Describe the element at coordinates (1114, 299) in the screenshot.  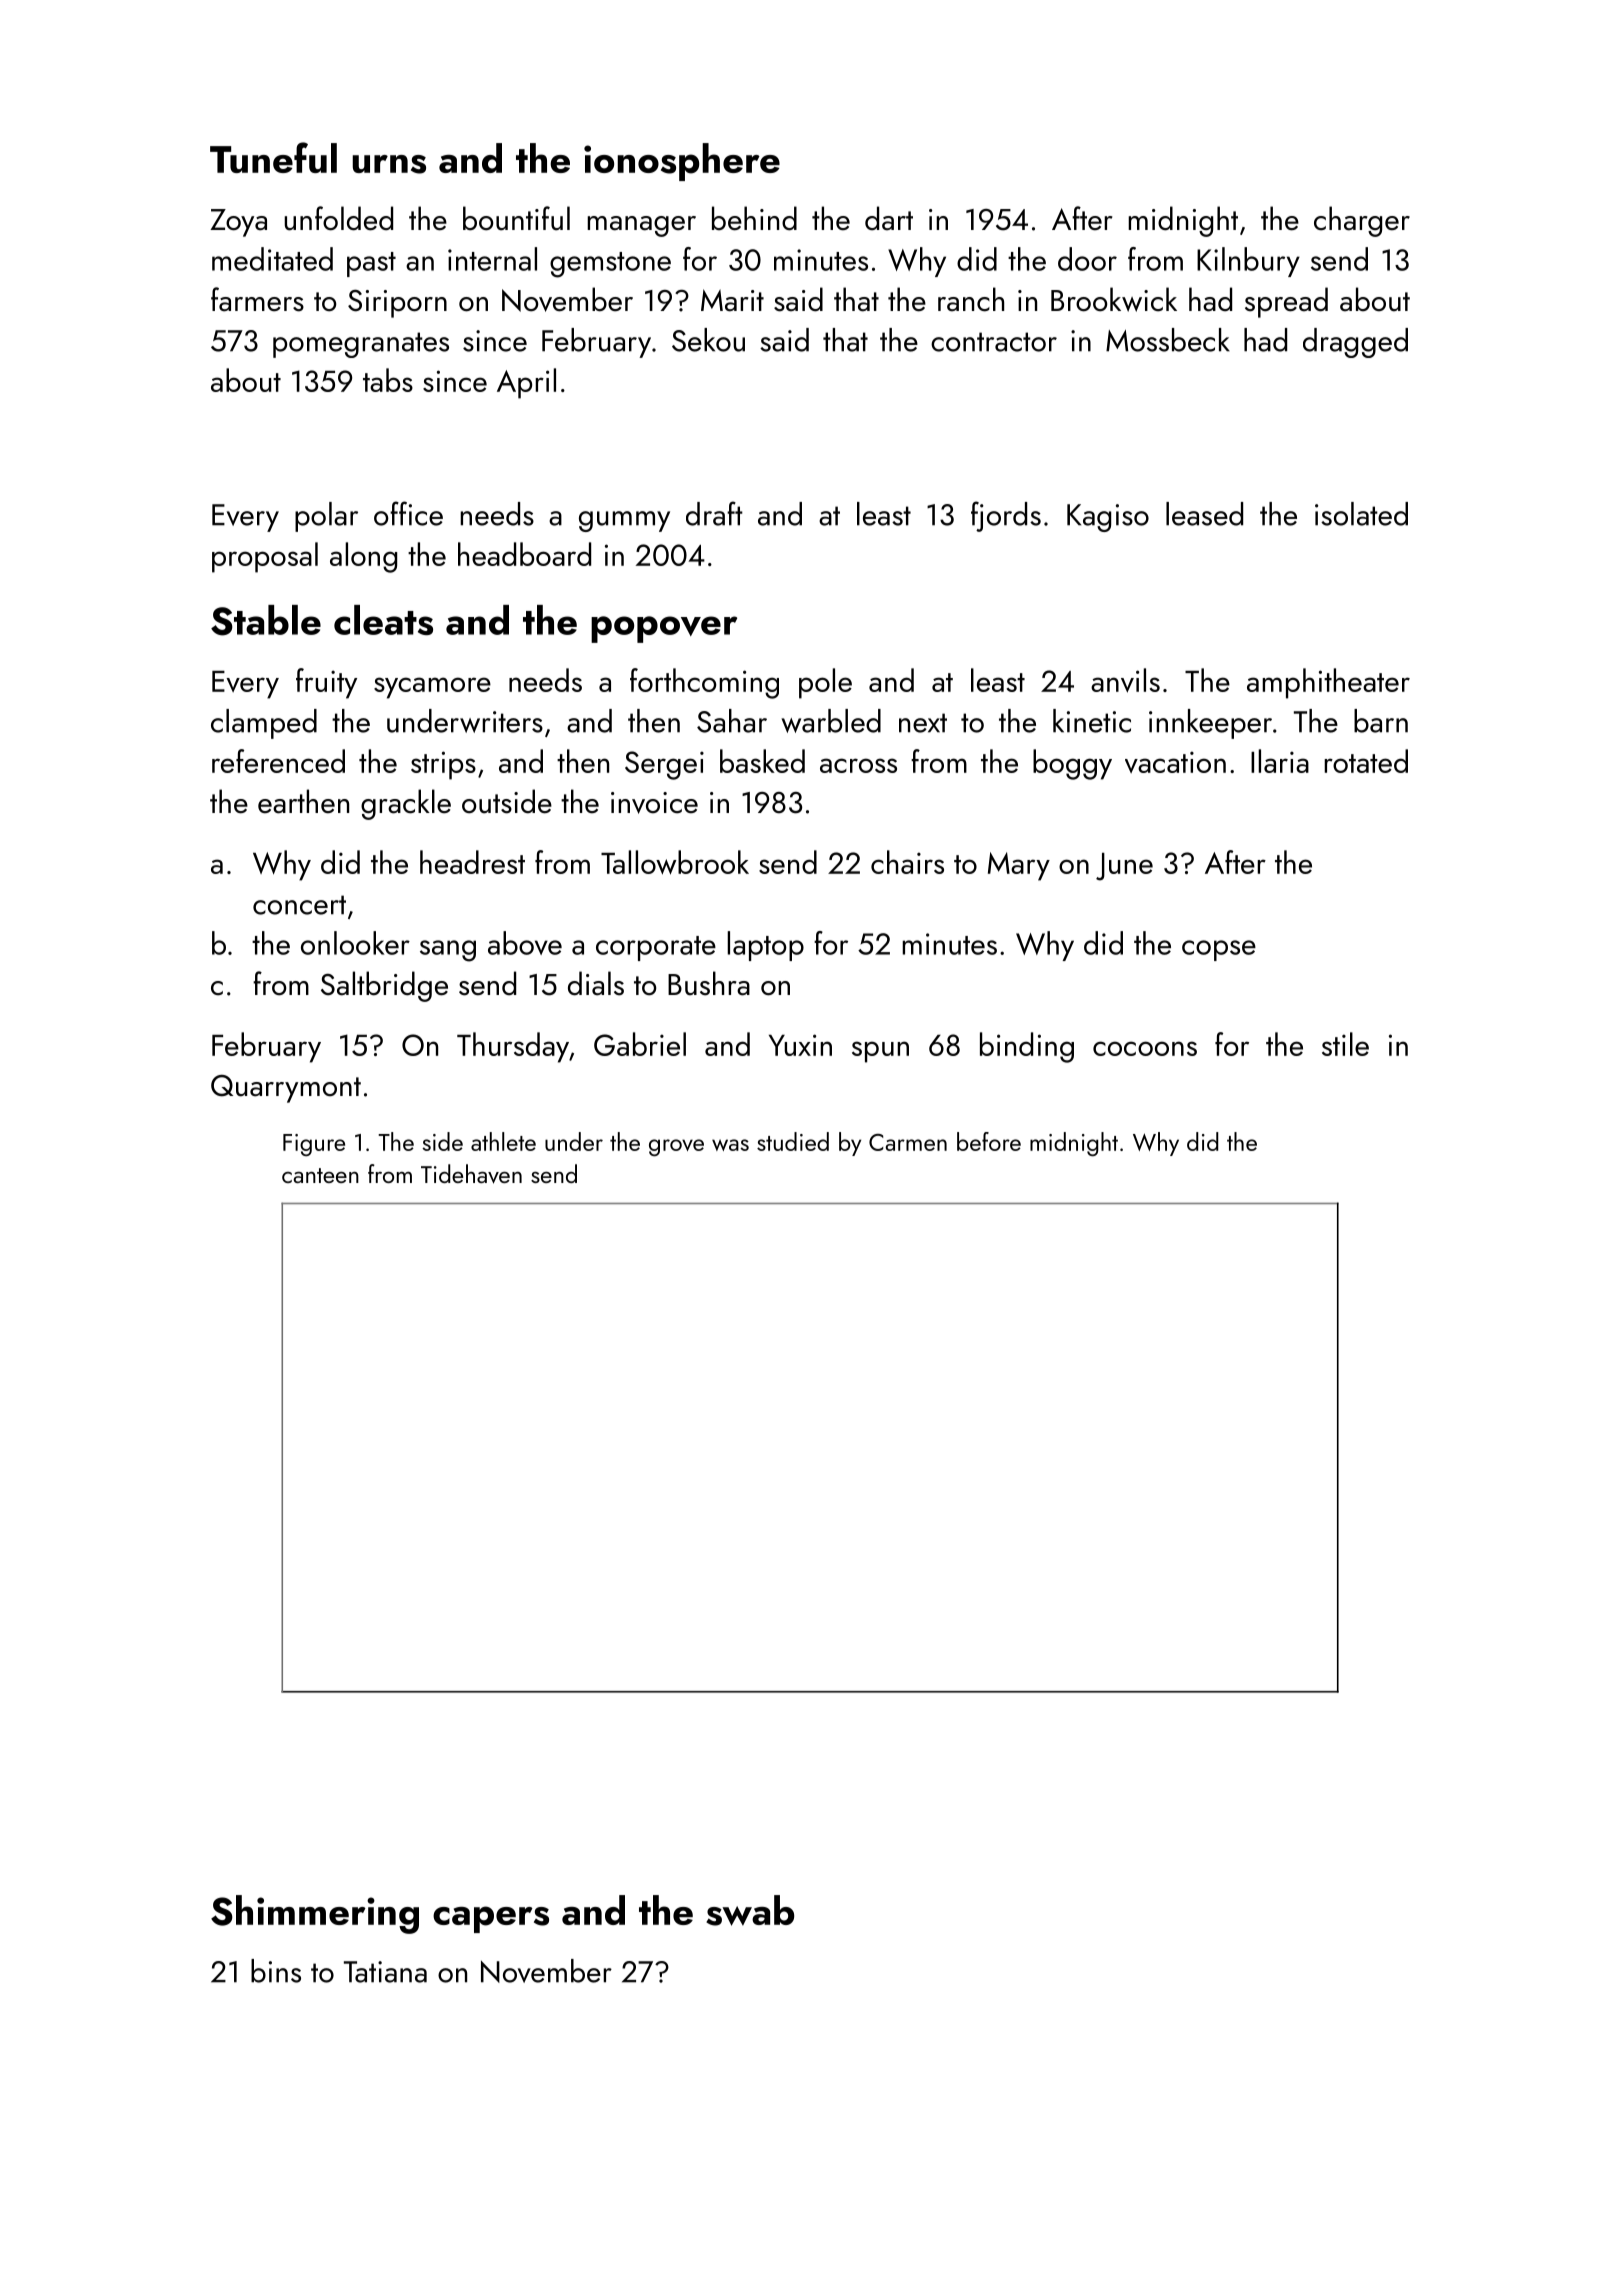
I see `Brookwick` at that location.
